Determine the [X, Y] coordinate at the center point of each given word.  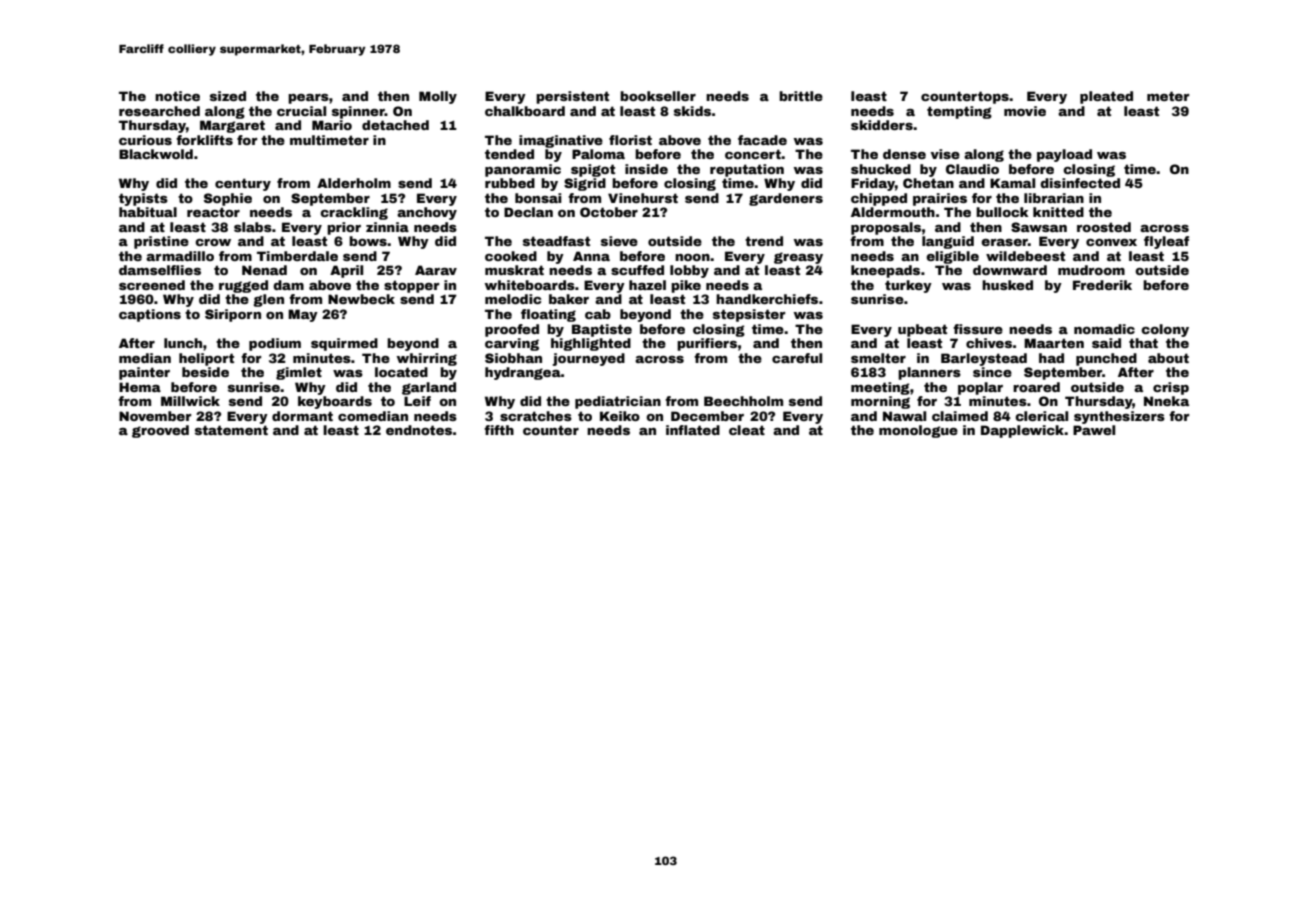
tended [509, 154]
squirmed [344, 344]
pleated [1106, 97]
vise [945, 154]
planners [929, 373]
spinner [358, 112]
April [346, 271]
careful [797, 358]
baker [569, 299]
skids [692, 111]
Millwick [190, 401]
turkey [908, 286]
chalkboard [525, 111]
